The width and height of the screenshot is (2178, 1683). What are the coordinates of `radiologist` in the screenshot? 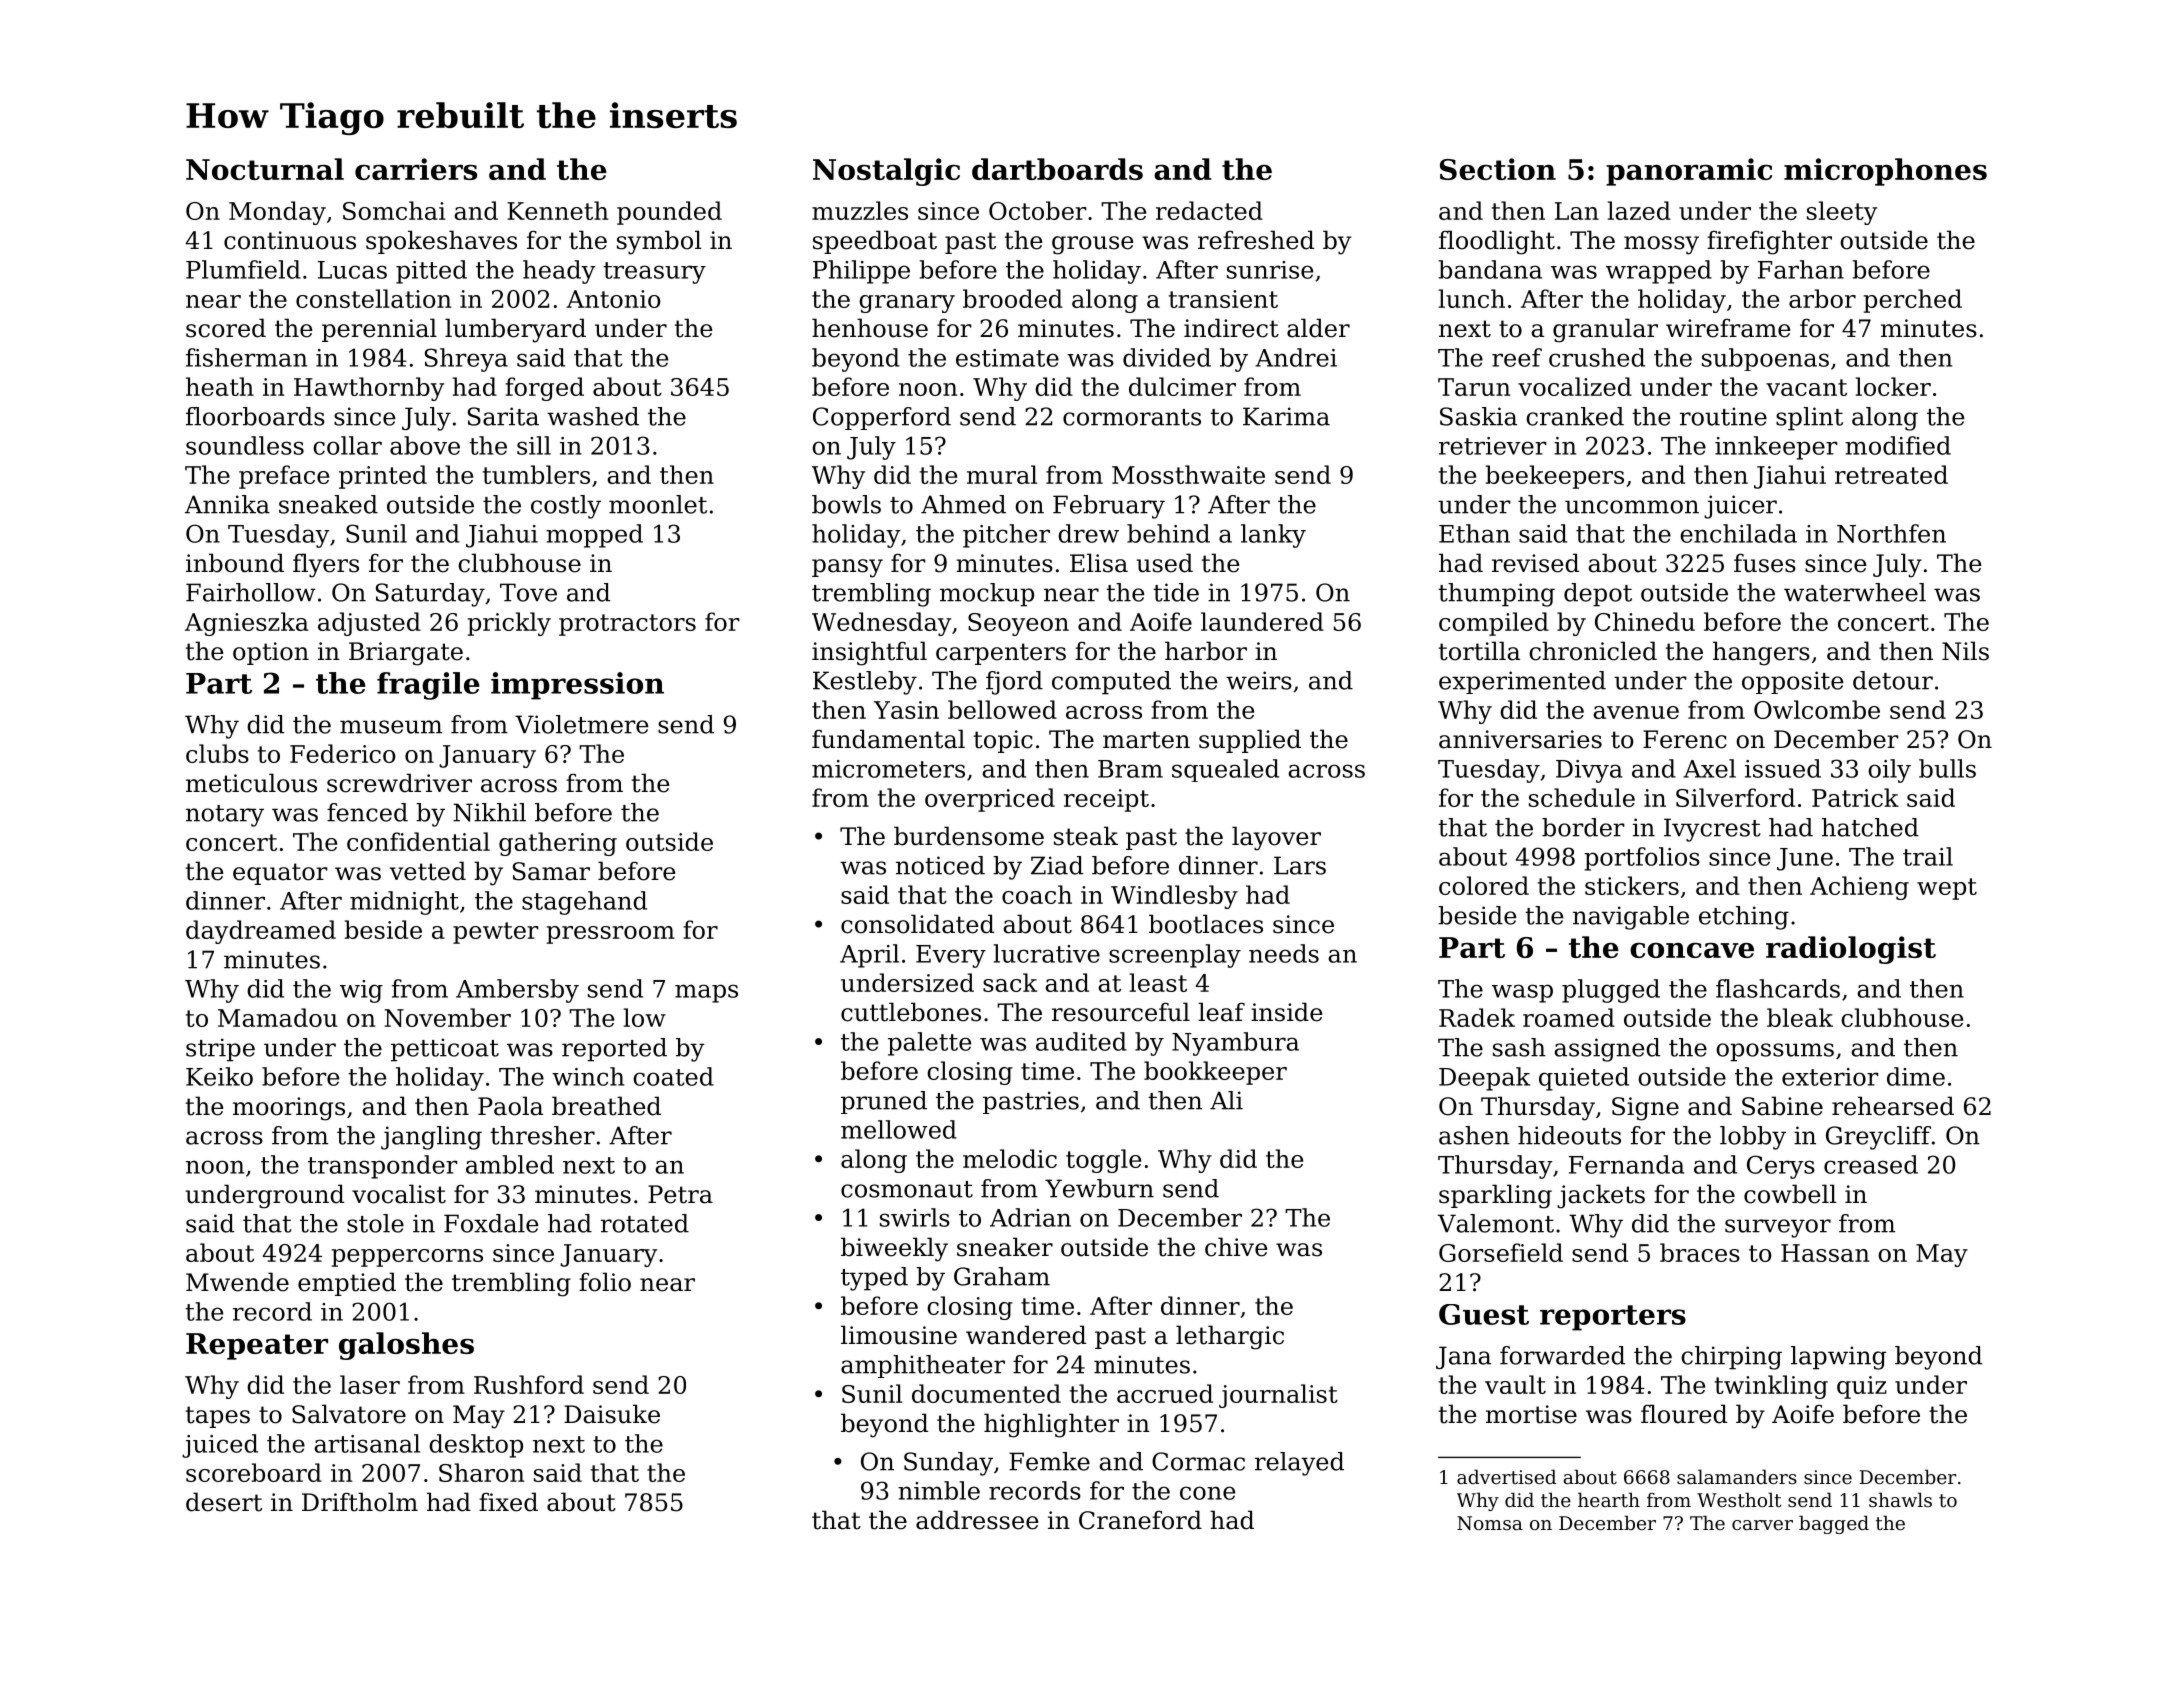 It's located at (1851, 950).
